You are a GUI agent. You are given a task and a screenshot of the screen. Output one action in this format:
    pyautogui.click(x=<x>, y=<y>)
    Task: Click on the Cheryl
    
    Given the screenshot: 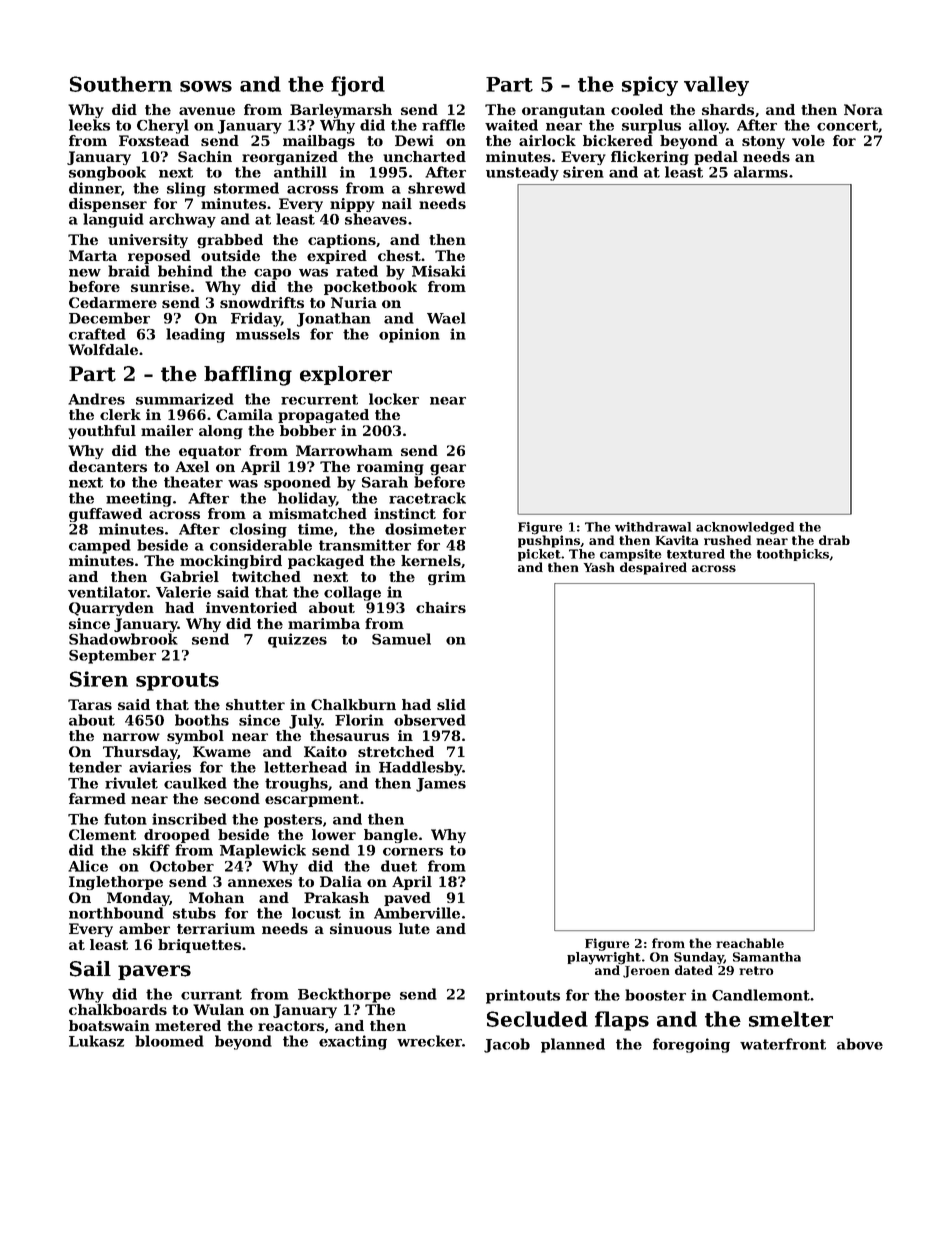 What is the action you would take?
    pyautogui.click(x=163, y=126)
